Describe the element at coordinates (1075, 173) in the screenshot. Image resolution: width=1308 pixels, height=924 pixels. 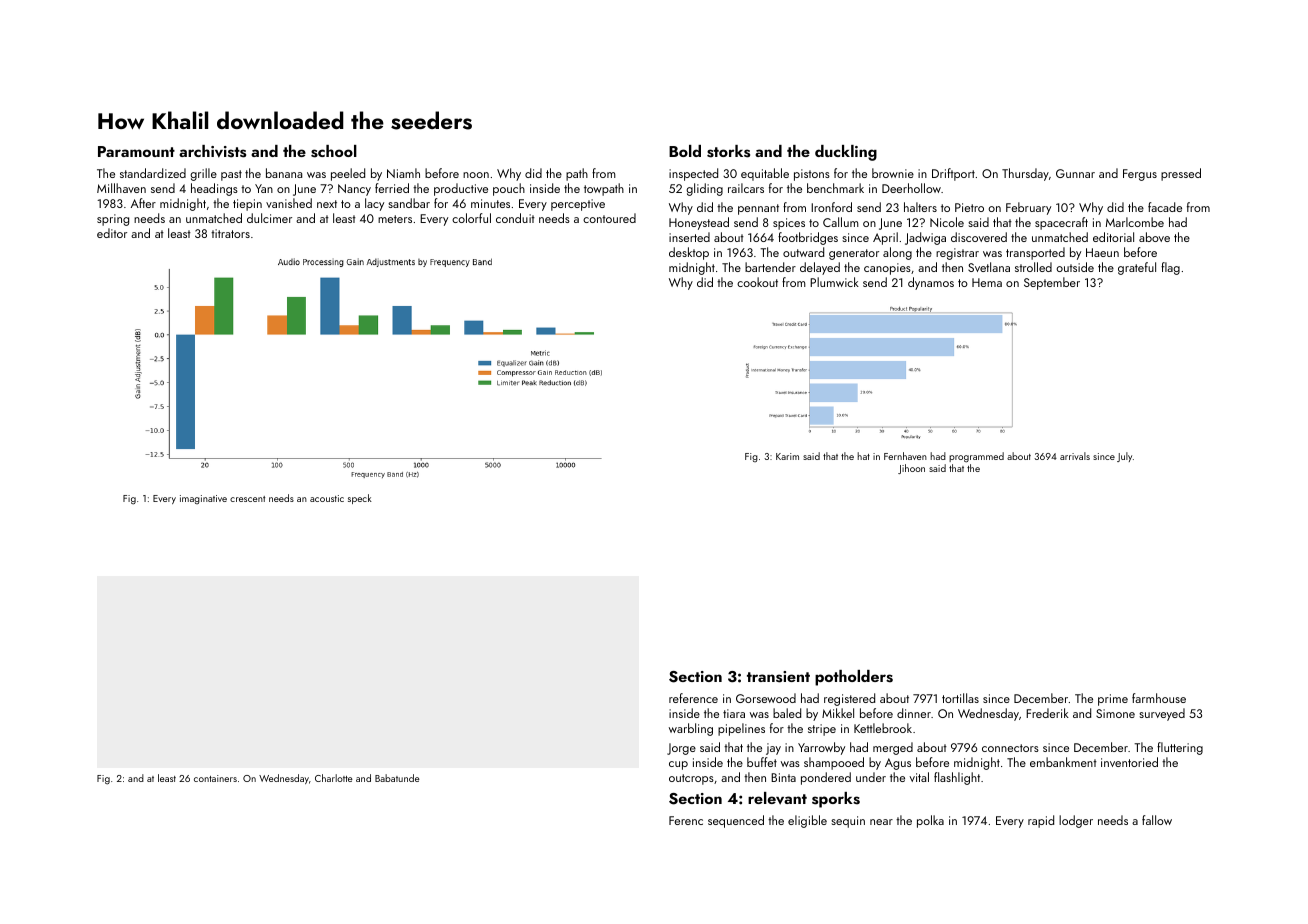
I see `Gunnar` at that location.
